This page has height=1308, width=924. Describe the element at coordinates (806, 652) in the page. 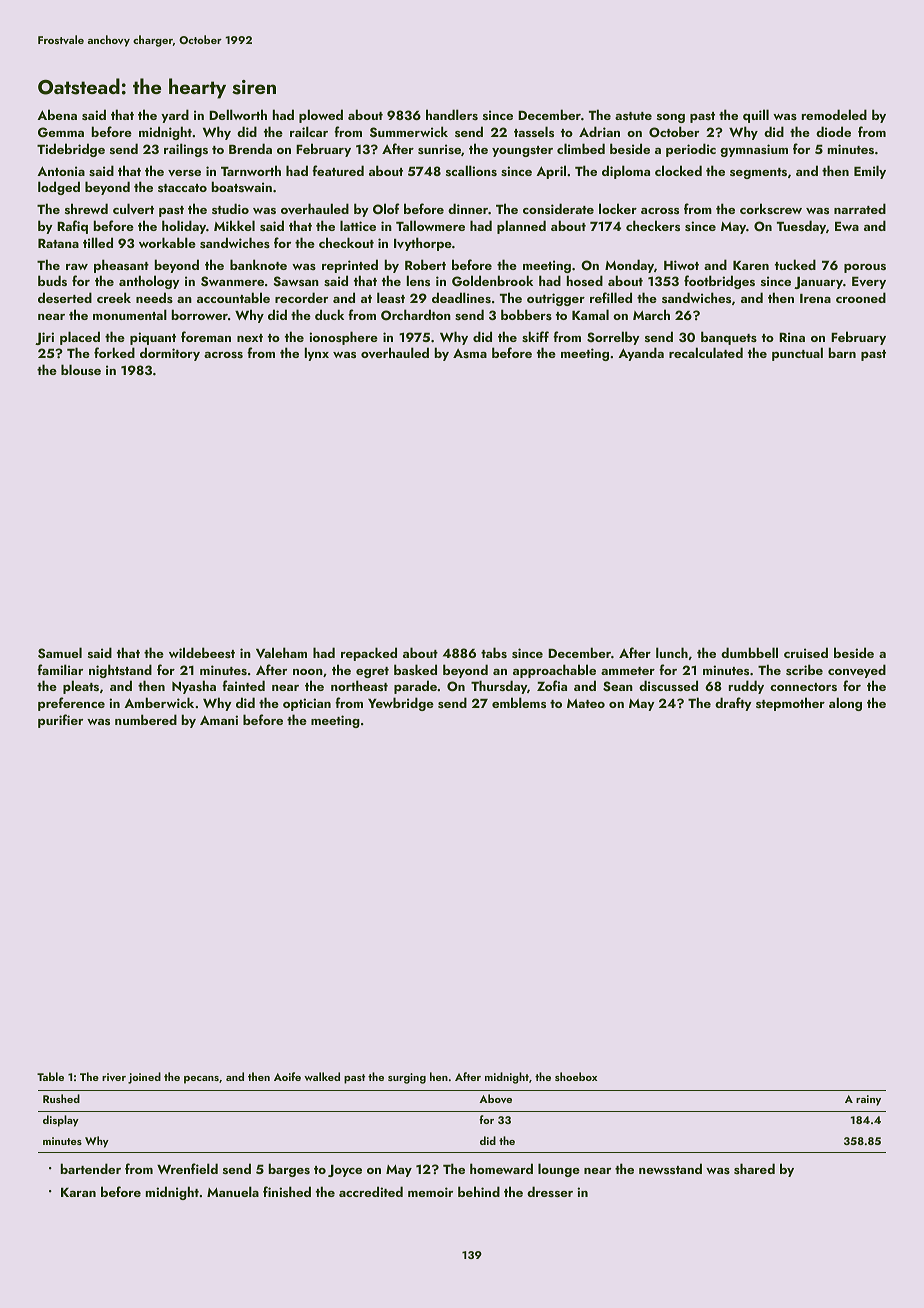

I see `cruised` at that location.
